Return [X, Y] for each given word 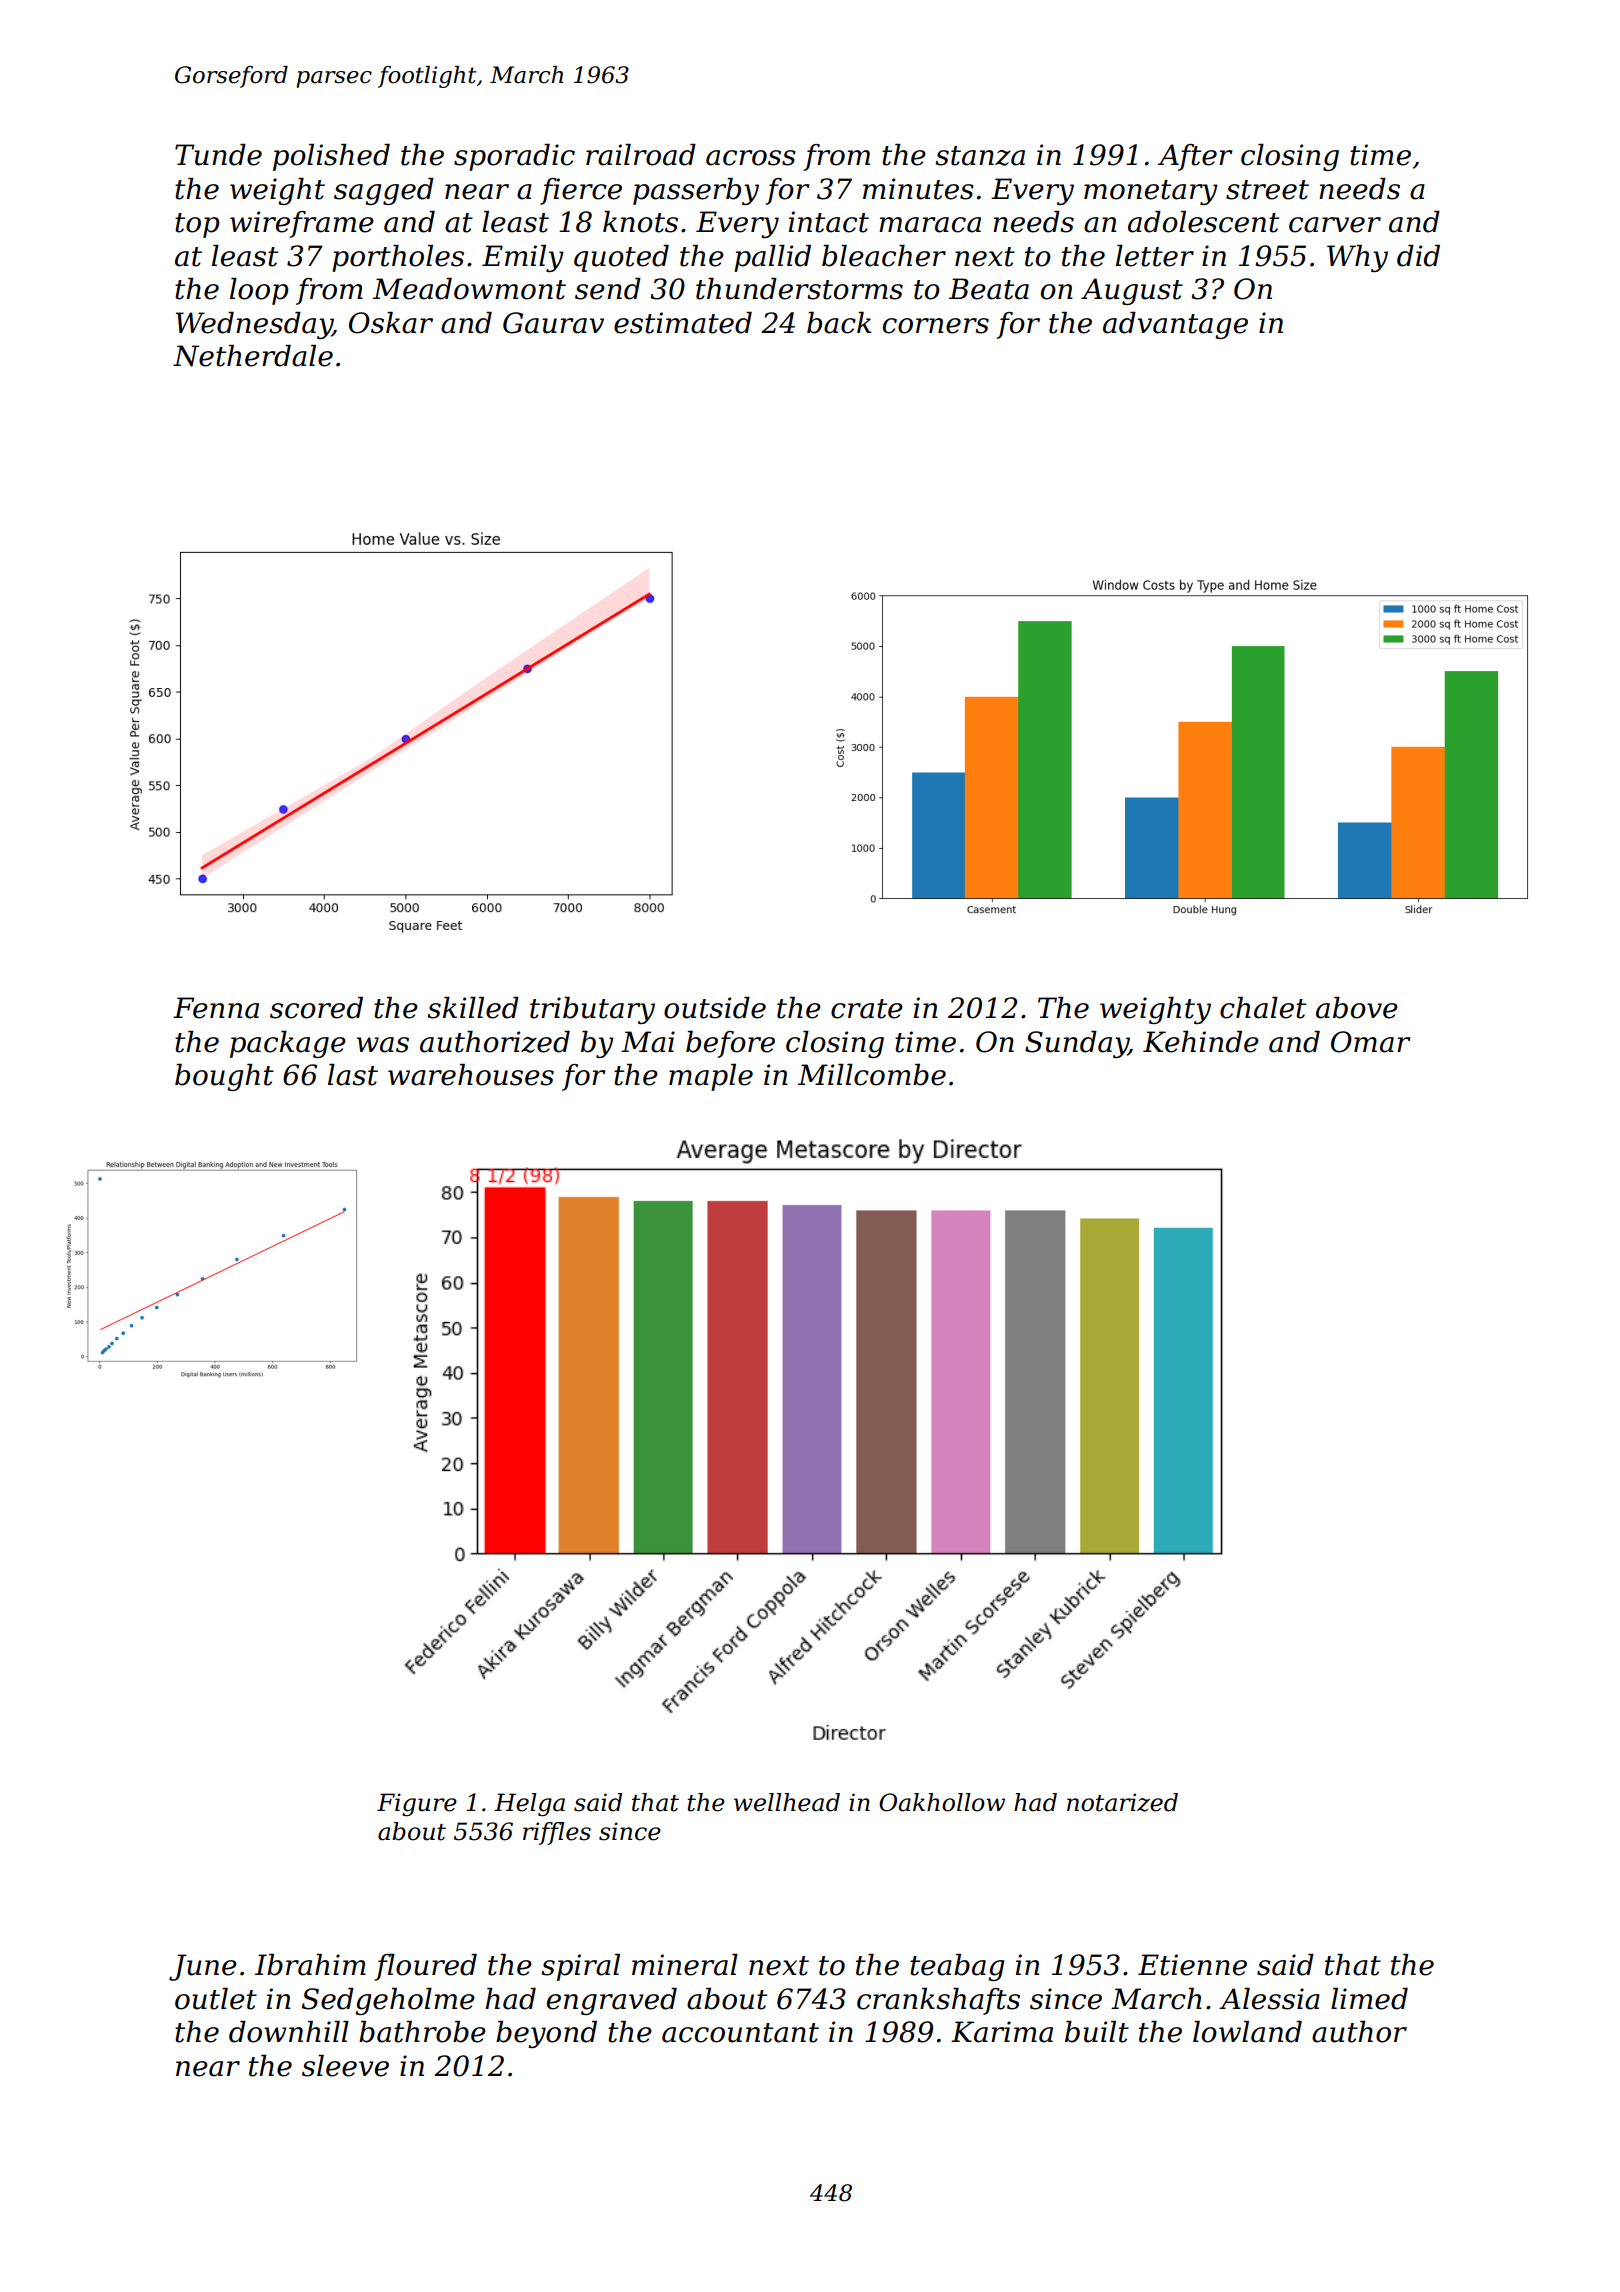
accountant [740, 2033]
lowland [1247, 2032]
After [1195, 157]
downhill [289, 2032]
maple [711, 1077]
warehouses [471, 1075]
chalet [1263, 1008]
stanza [980, 156]
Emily [523, 258]
